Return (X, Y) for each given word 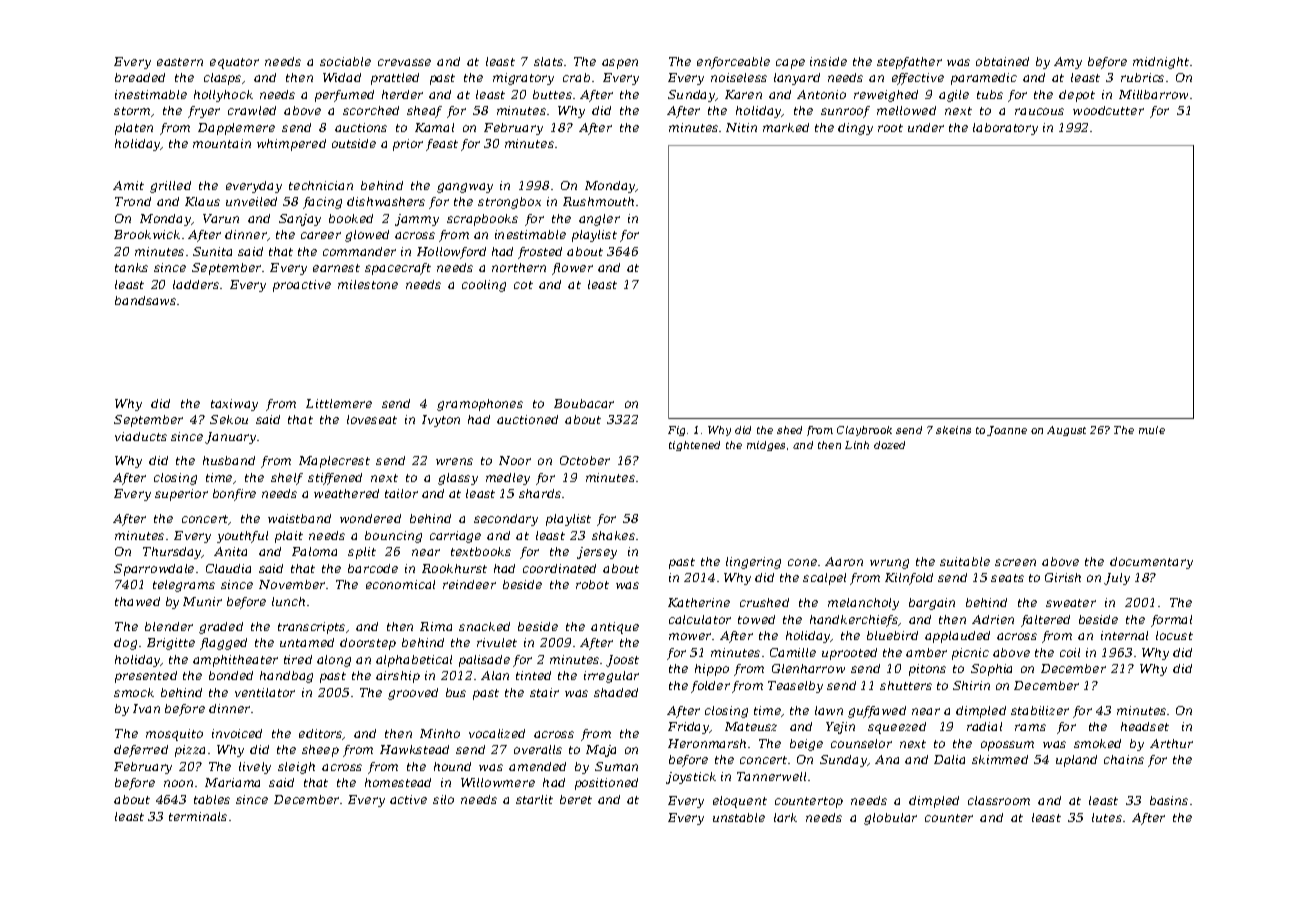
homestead (398, 782)
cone (802, 562)
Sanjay (300, 220)
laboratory (1005, 129)
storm (132, 111)
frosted (540, 253)
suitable (965, 561)
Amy (1068, 63)
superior (181, 495)
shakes (613, 535)
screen (1015, 562)
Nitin (741, 127)
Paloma (314, 551)
